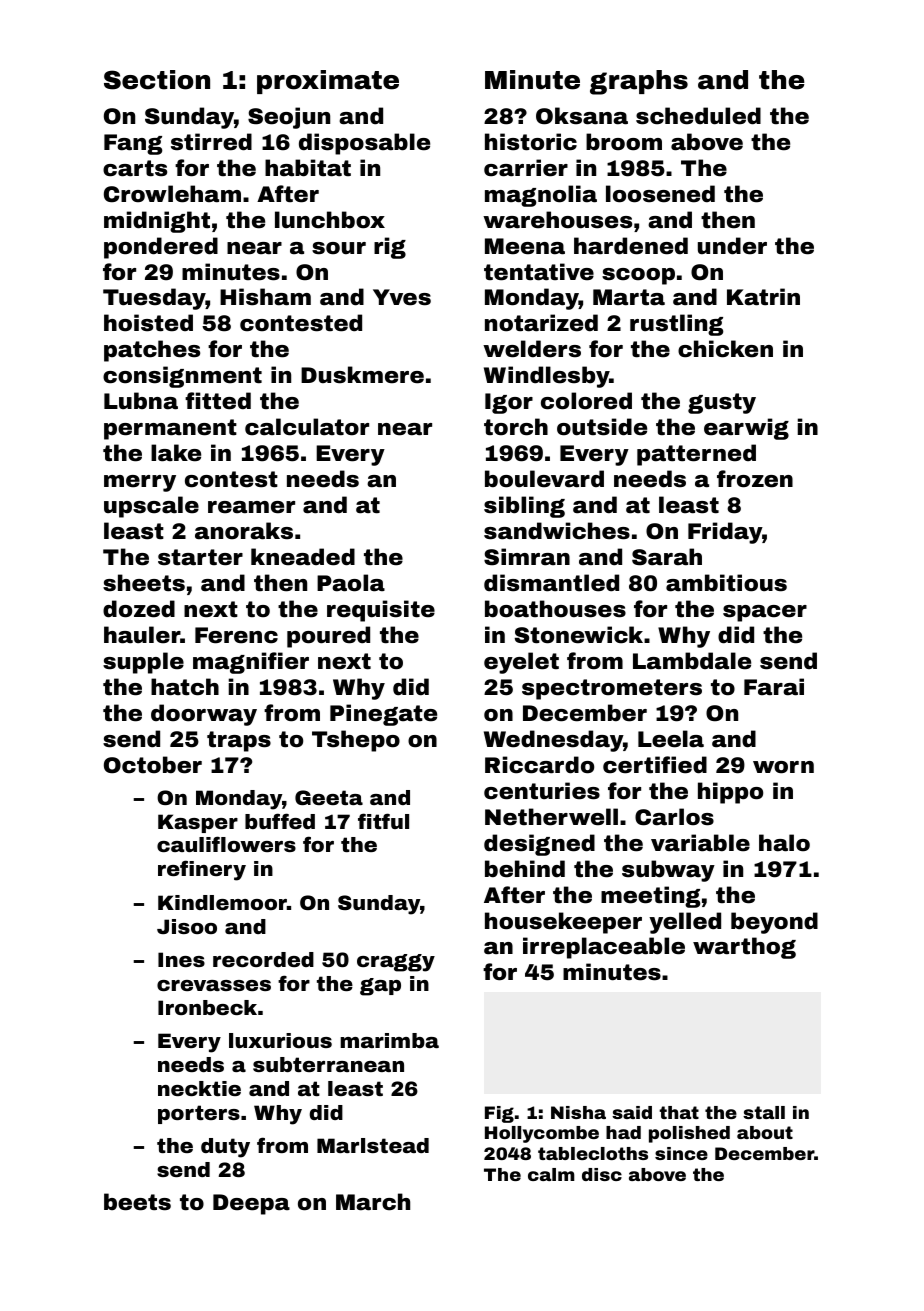 The image size is (924, 1311). What do you see at coordinates (251, 1204) in the image?
I see `Deepa` at bounding box center [251, 1204].
